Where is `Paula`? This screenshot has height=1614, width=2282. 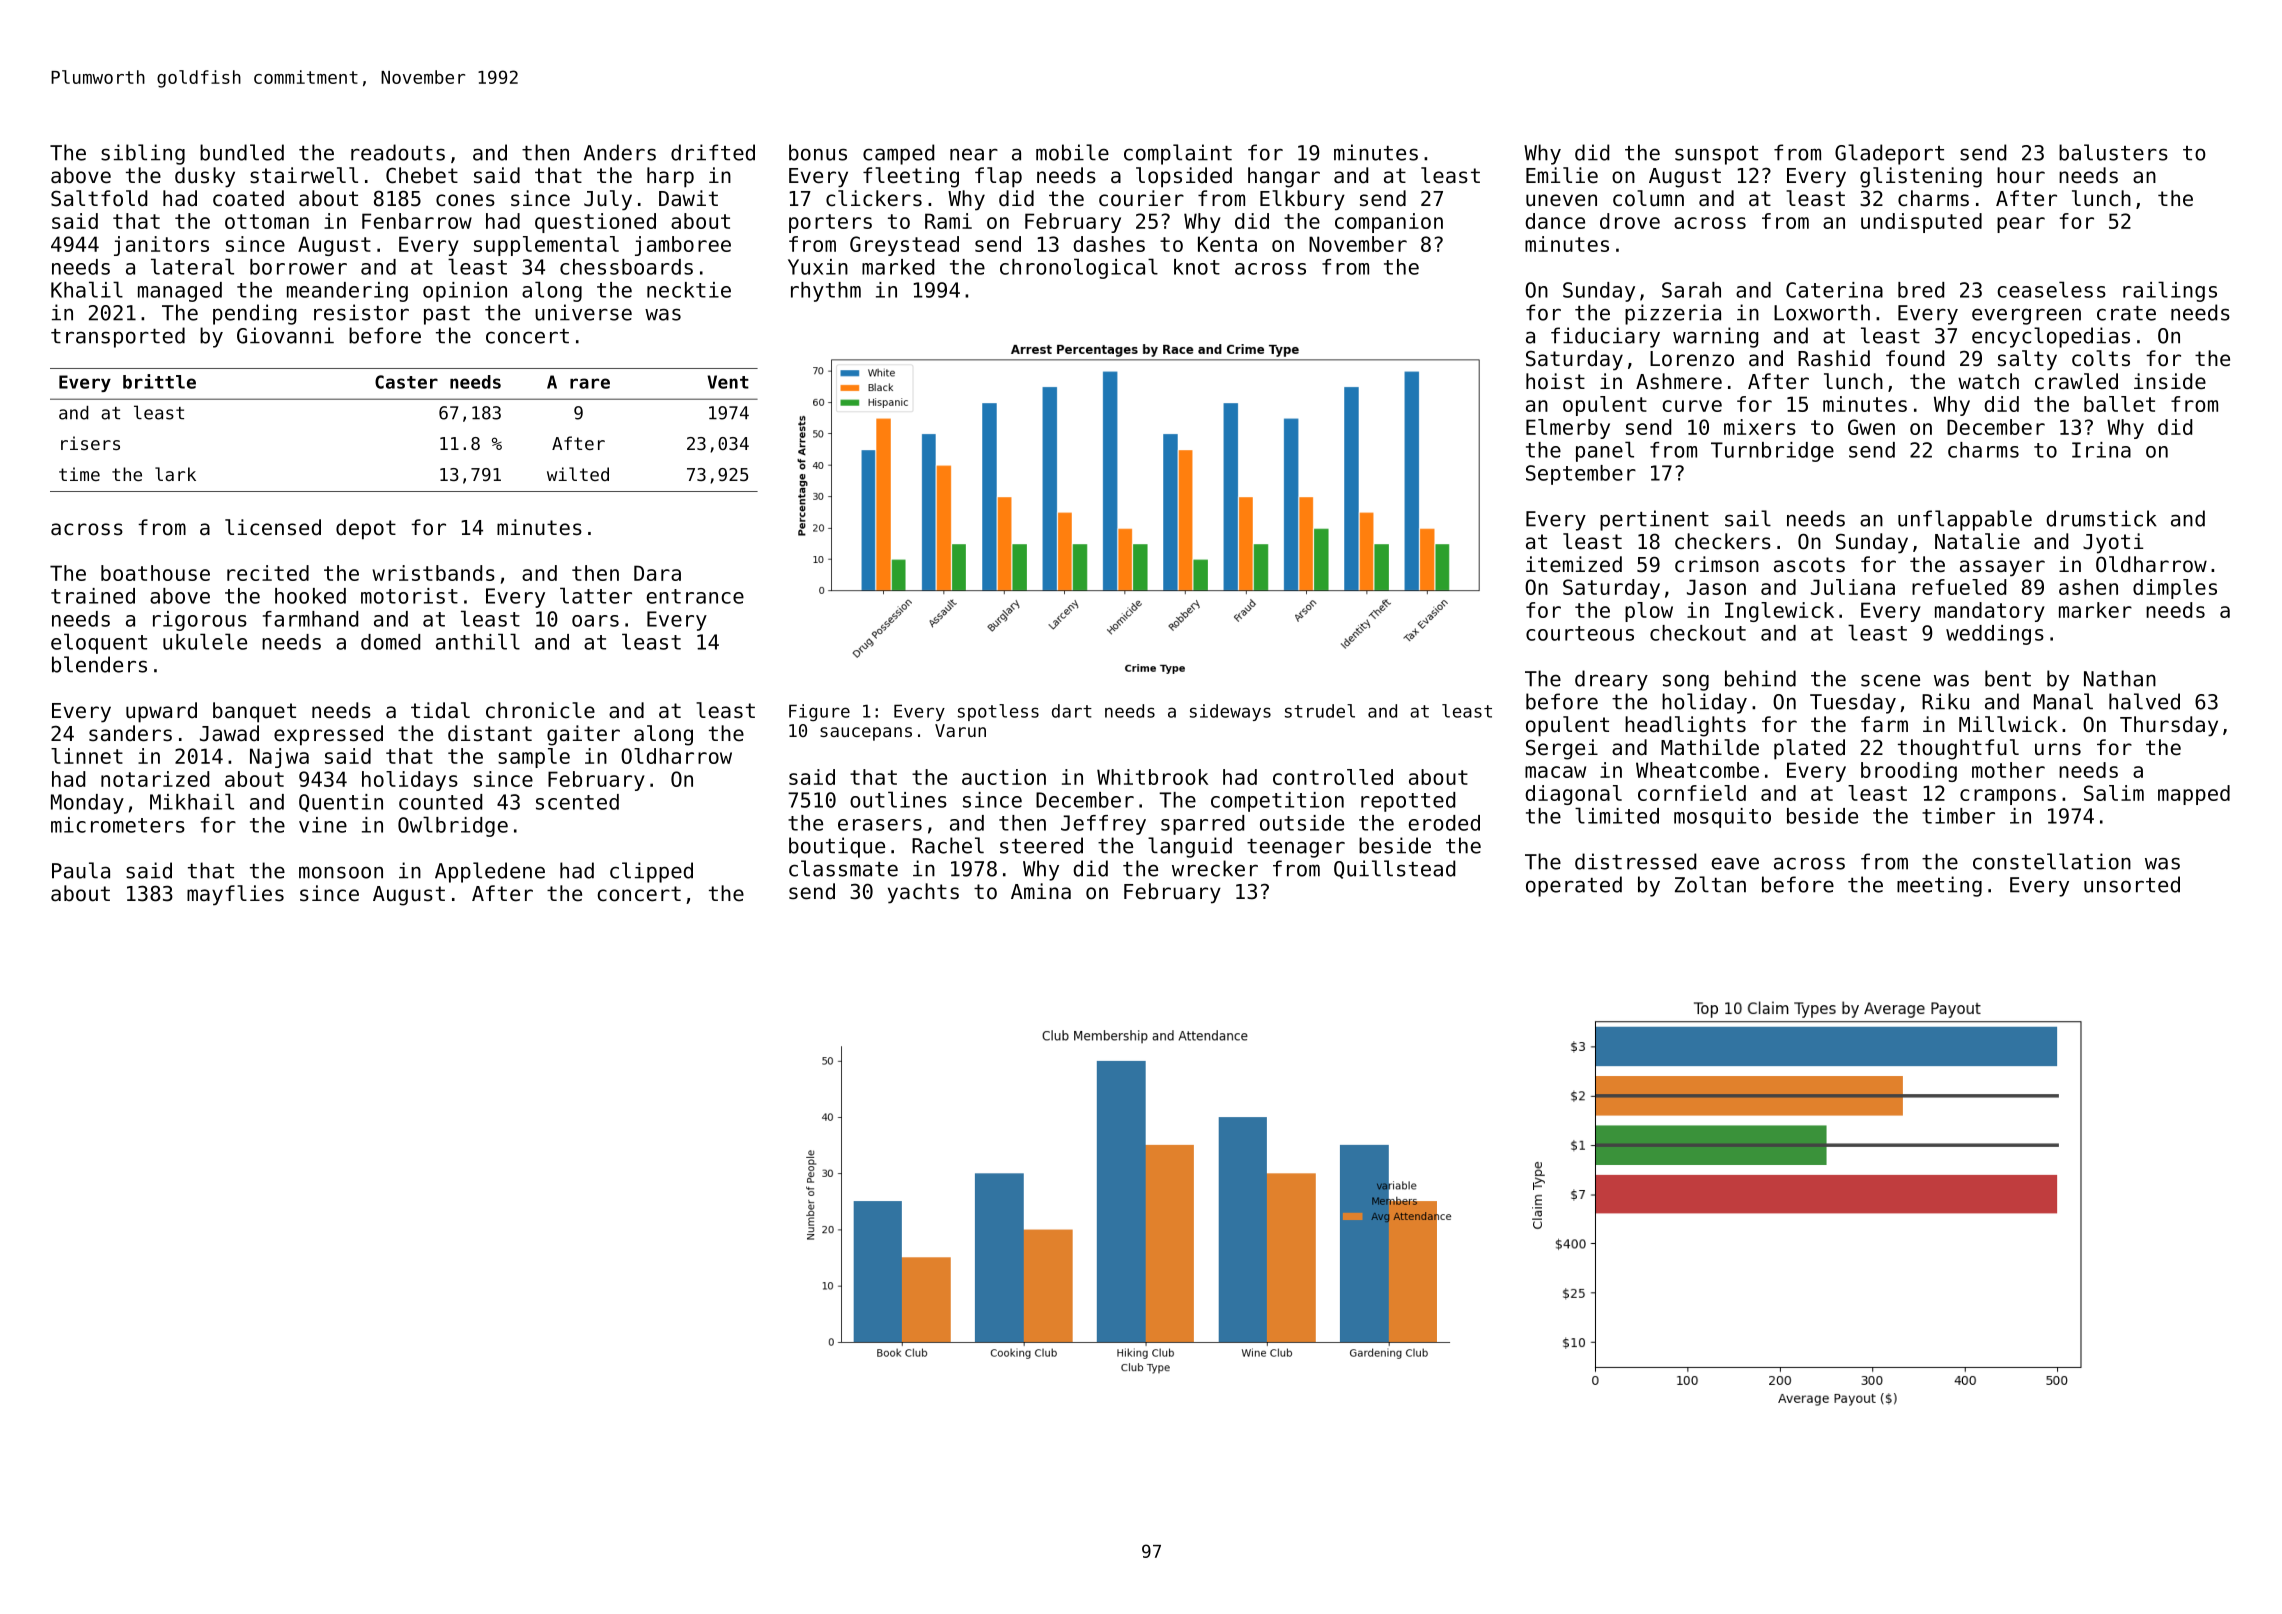
Paula is located at coordinates (81, 870).
